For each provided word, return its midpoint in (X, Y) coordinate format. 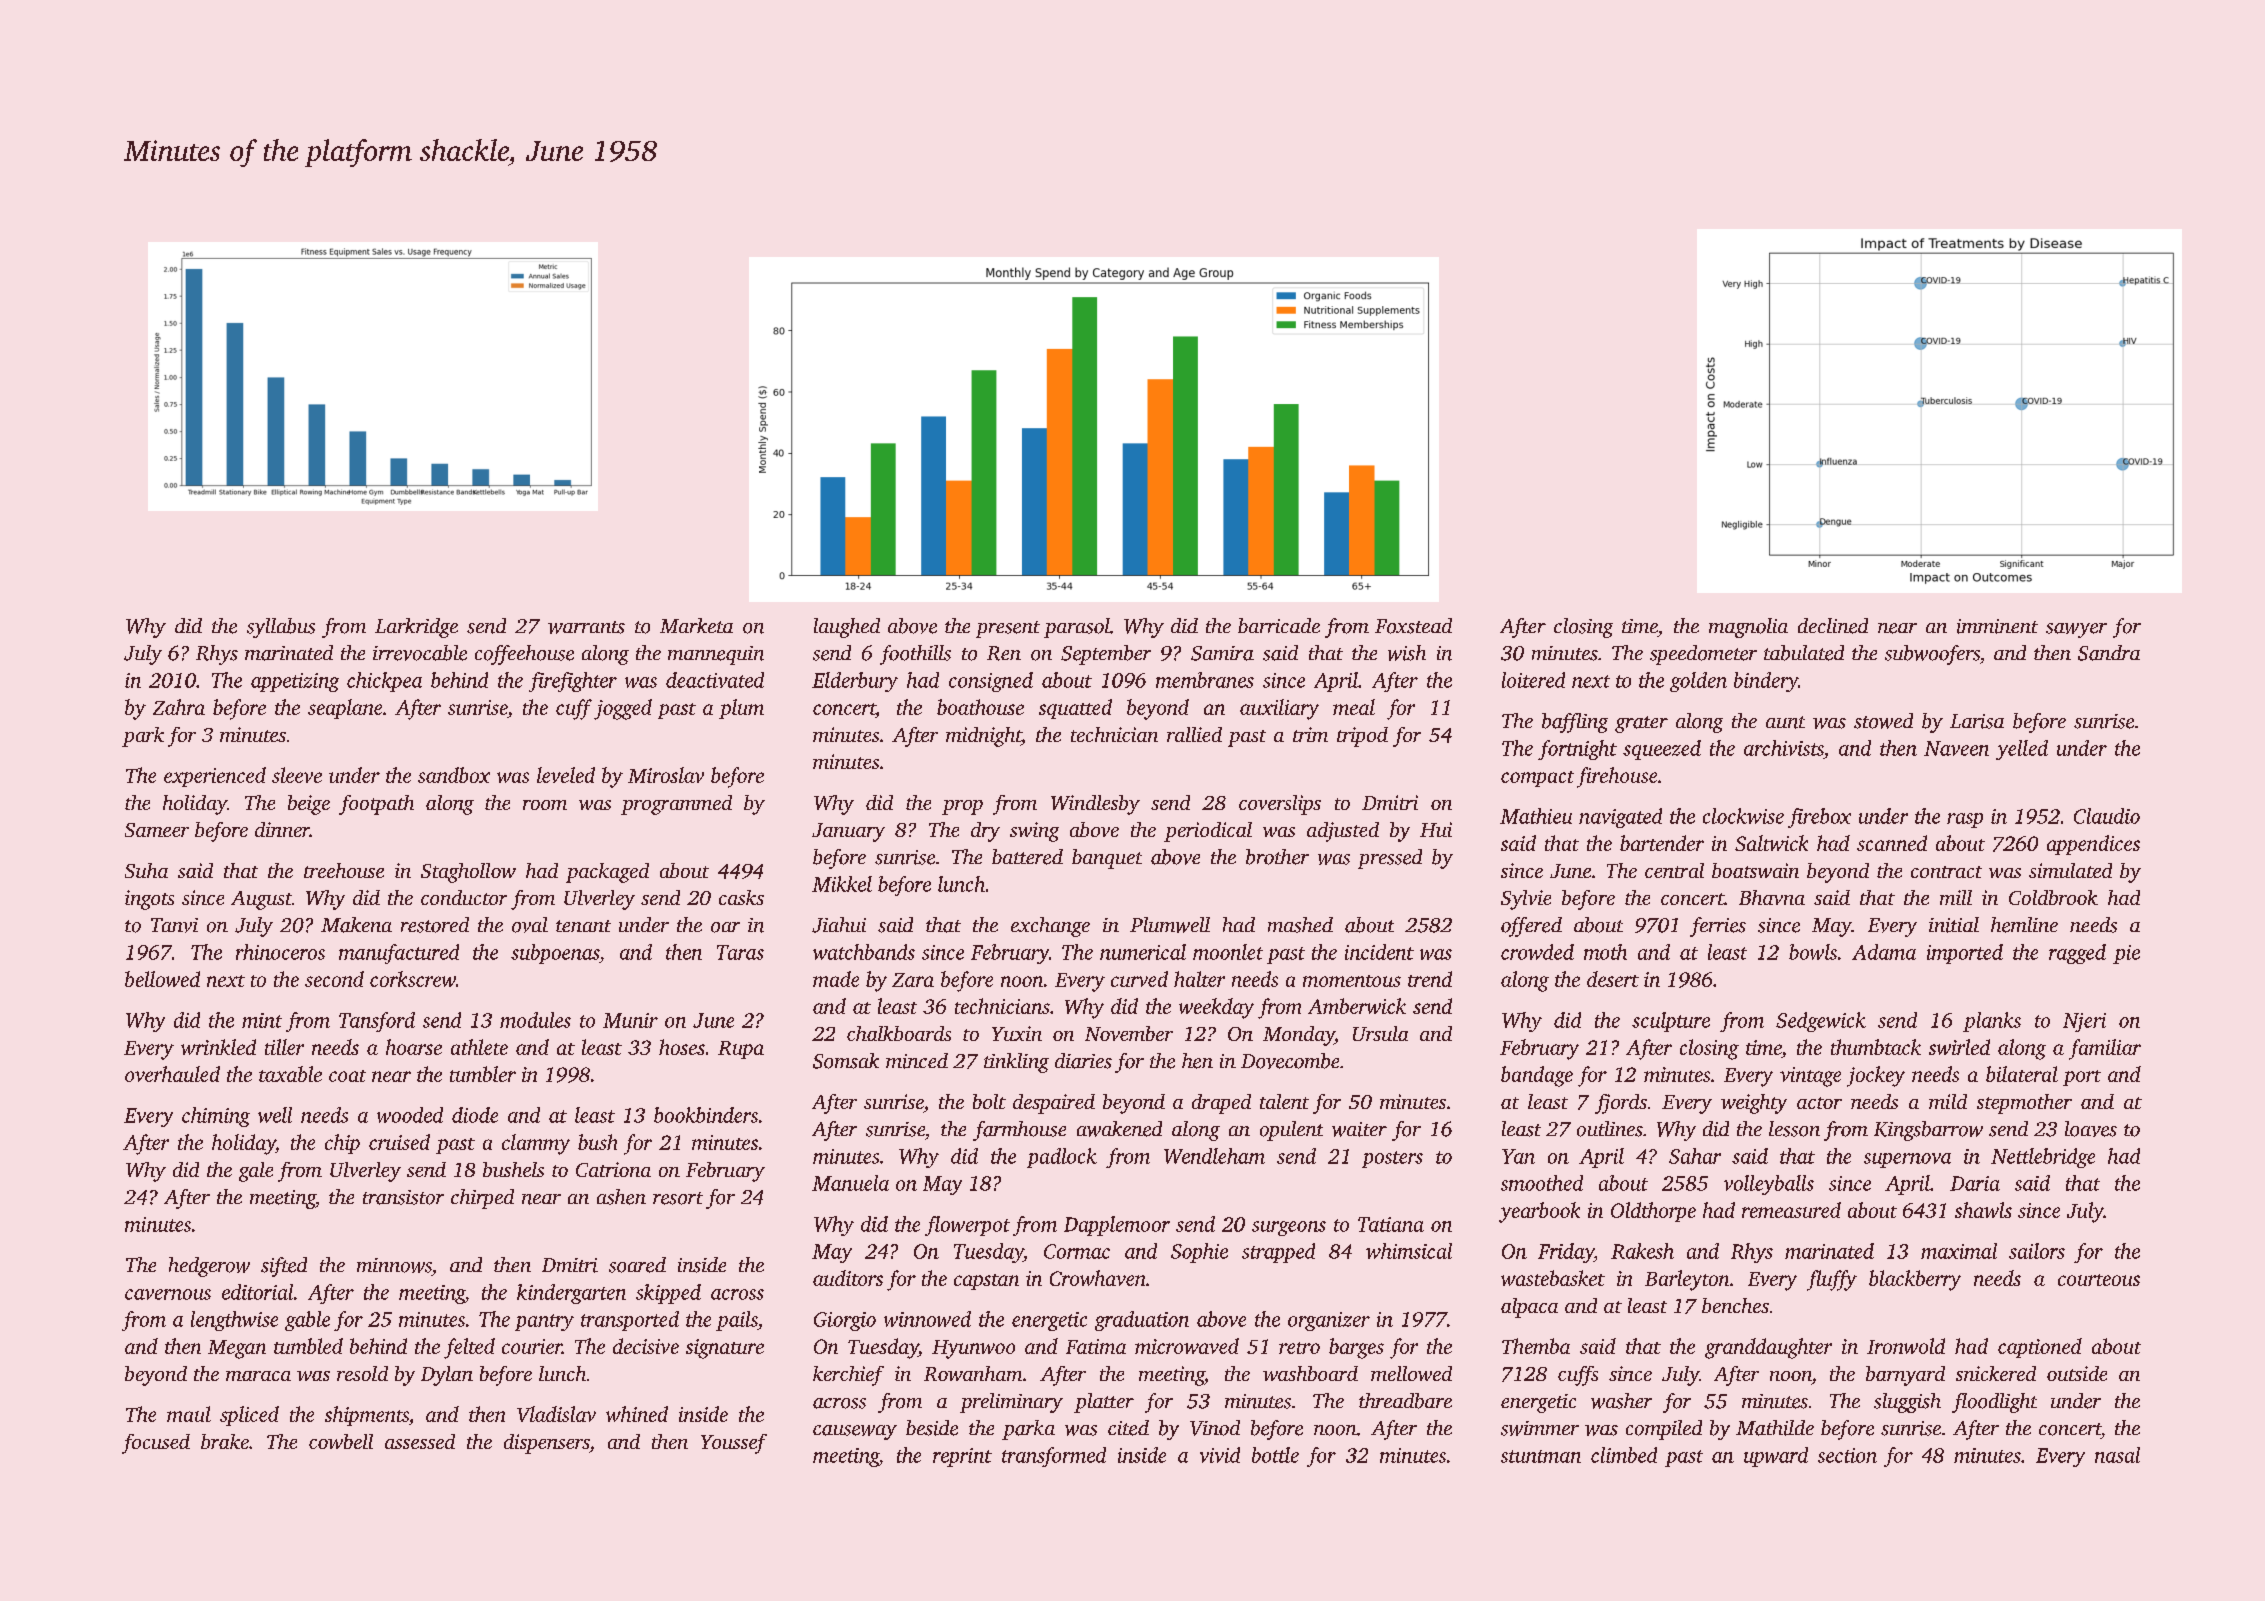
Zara (913, 980)
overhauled (172, 1074)
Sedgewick (1821, 1022)
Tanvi (174, 925)
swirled (1959, 1047)
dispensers (547, 1444)
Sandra (2109, 653)
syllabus (281, 628)
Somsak (846, 1061)
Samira (1222, 653)
